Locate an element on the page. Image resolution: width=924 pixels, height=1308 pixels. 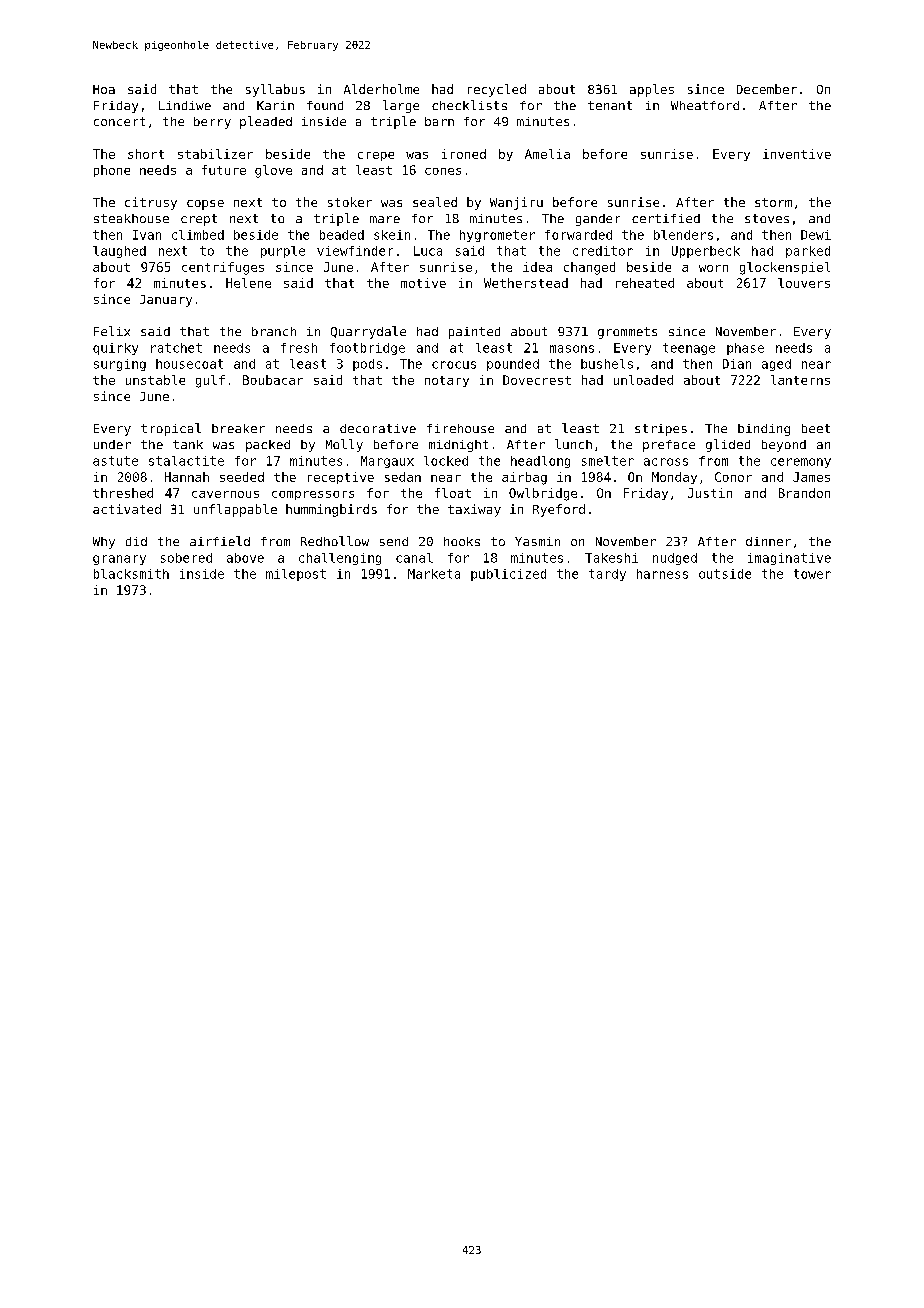
December is located at coordinates (767, 89).
